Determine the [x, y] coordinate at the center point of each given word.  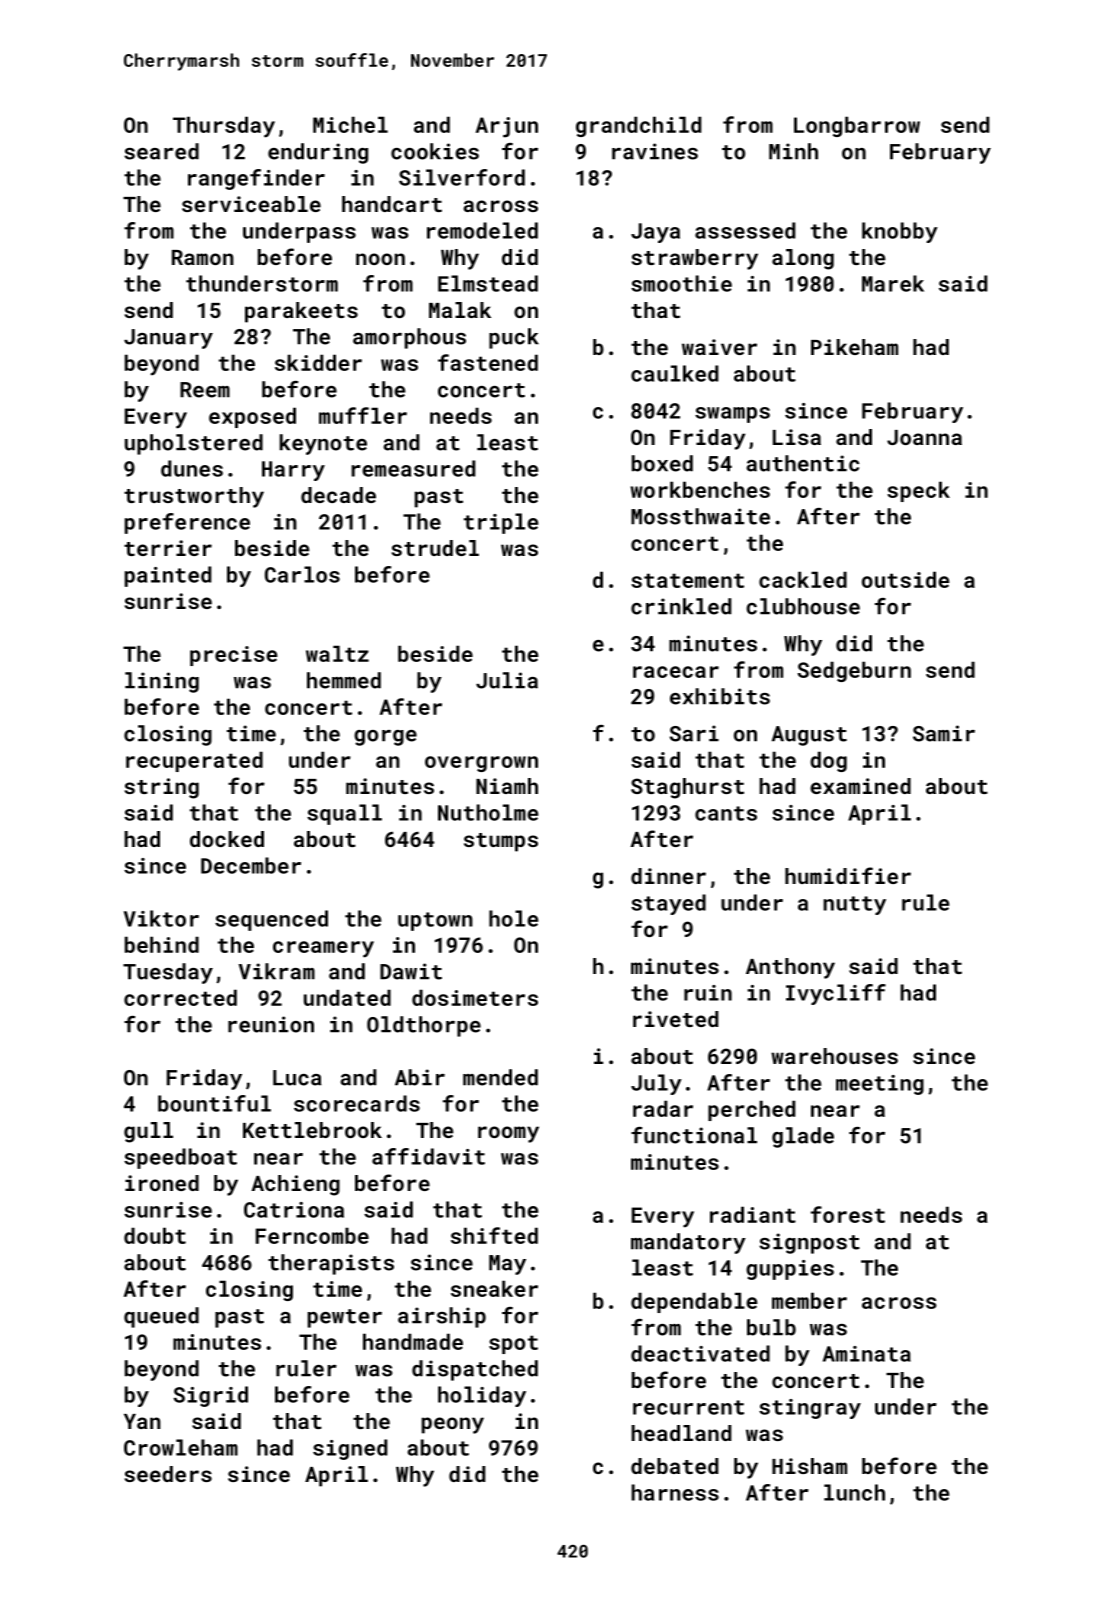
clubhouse [803, 606]
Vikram [276, 971]
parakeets [301, 312]
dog [828, 761]
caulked [674, 373]
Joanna [924, 437]
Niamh [507, 786]
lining [162, 682]
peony [453, 1425]
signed [350, 1449]
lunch [854, 1492]
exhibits [720, 696]
